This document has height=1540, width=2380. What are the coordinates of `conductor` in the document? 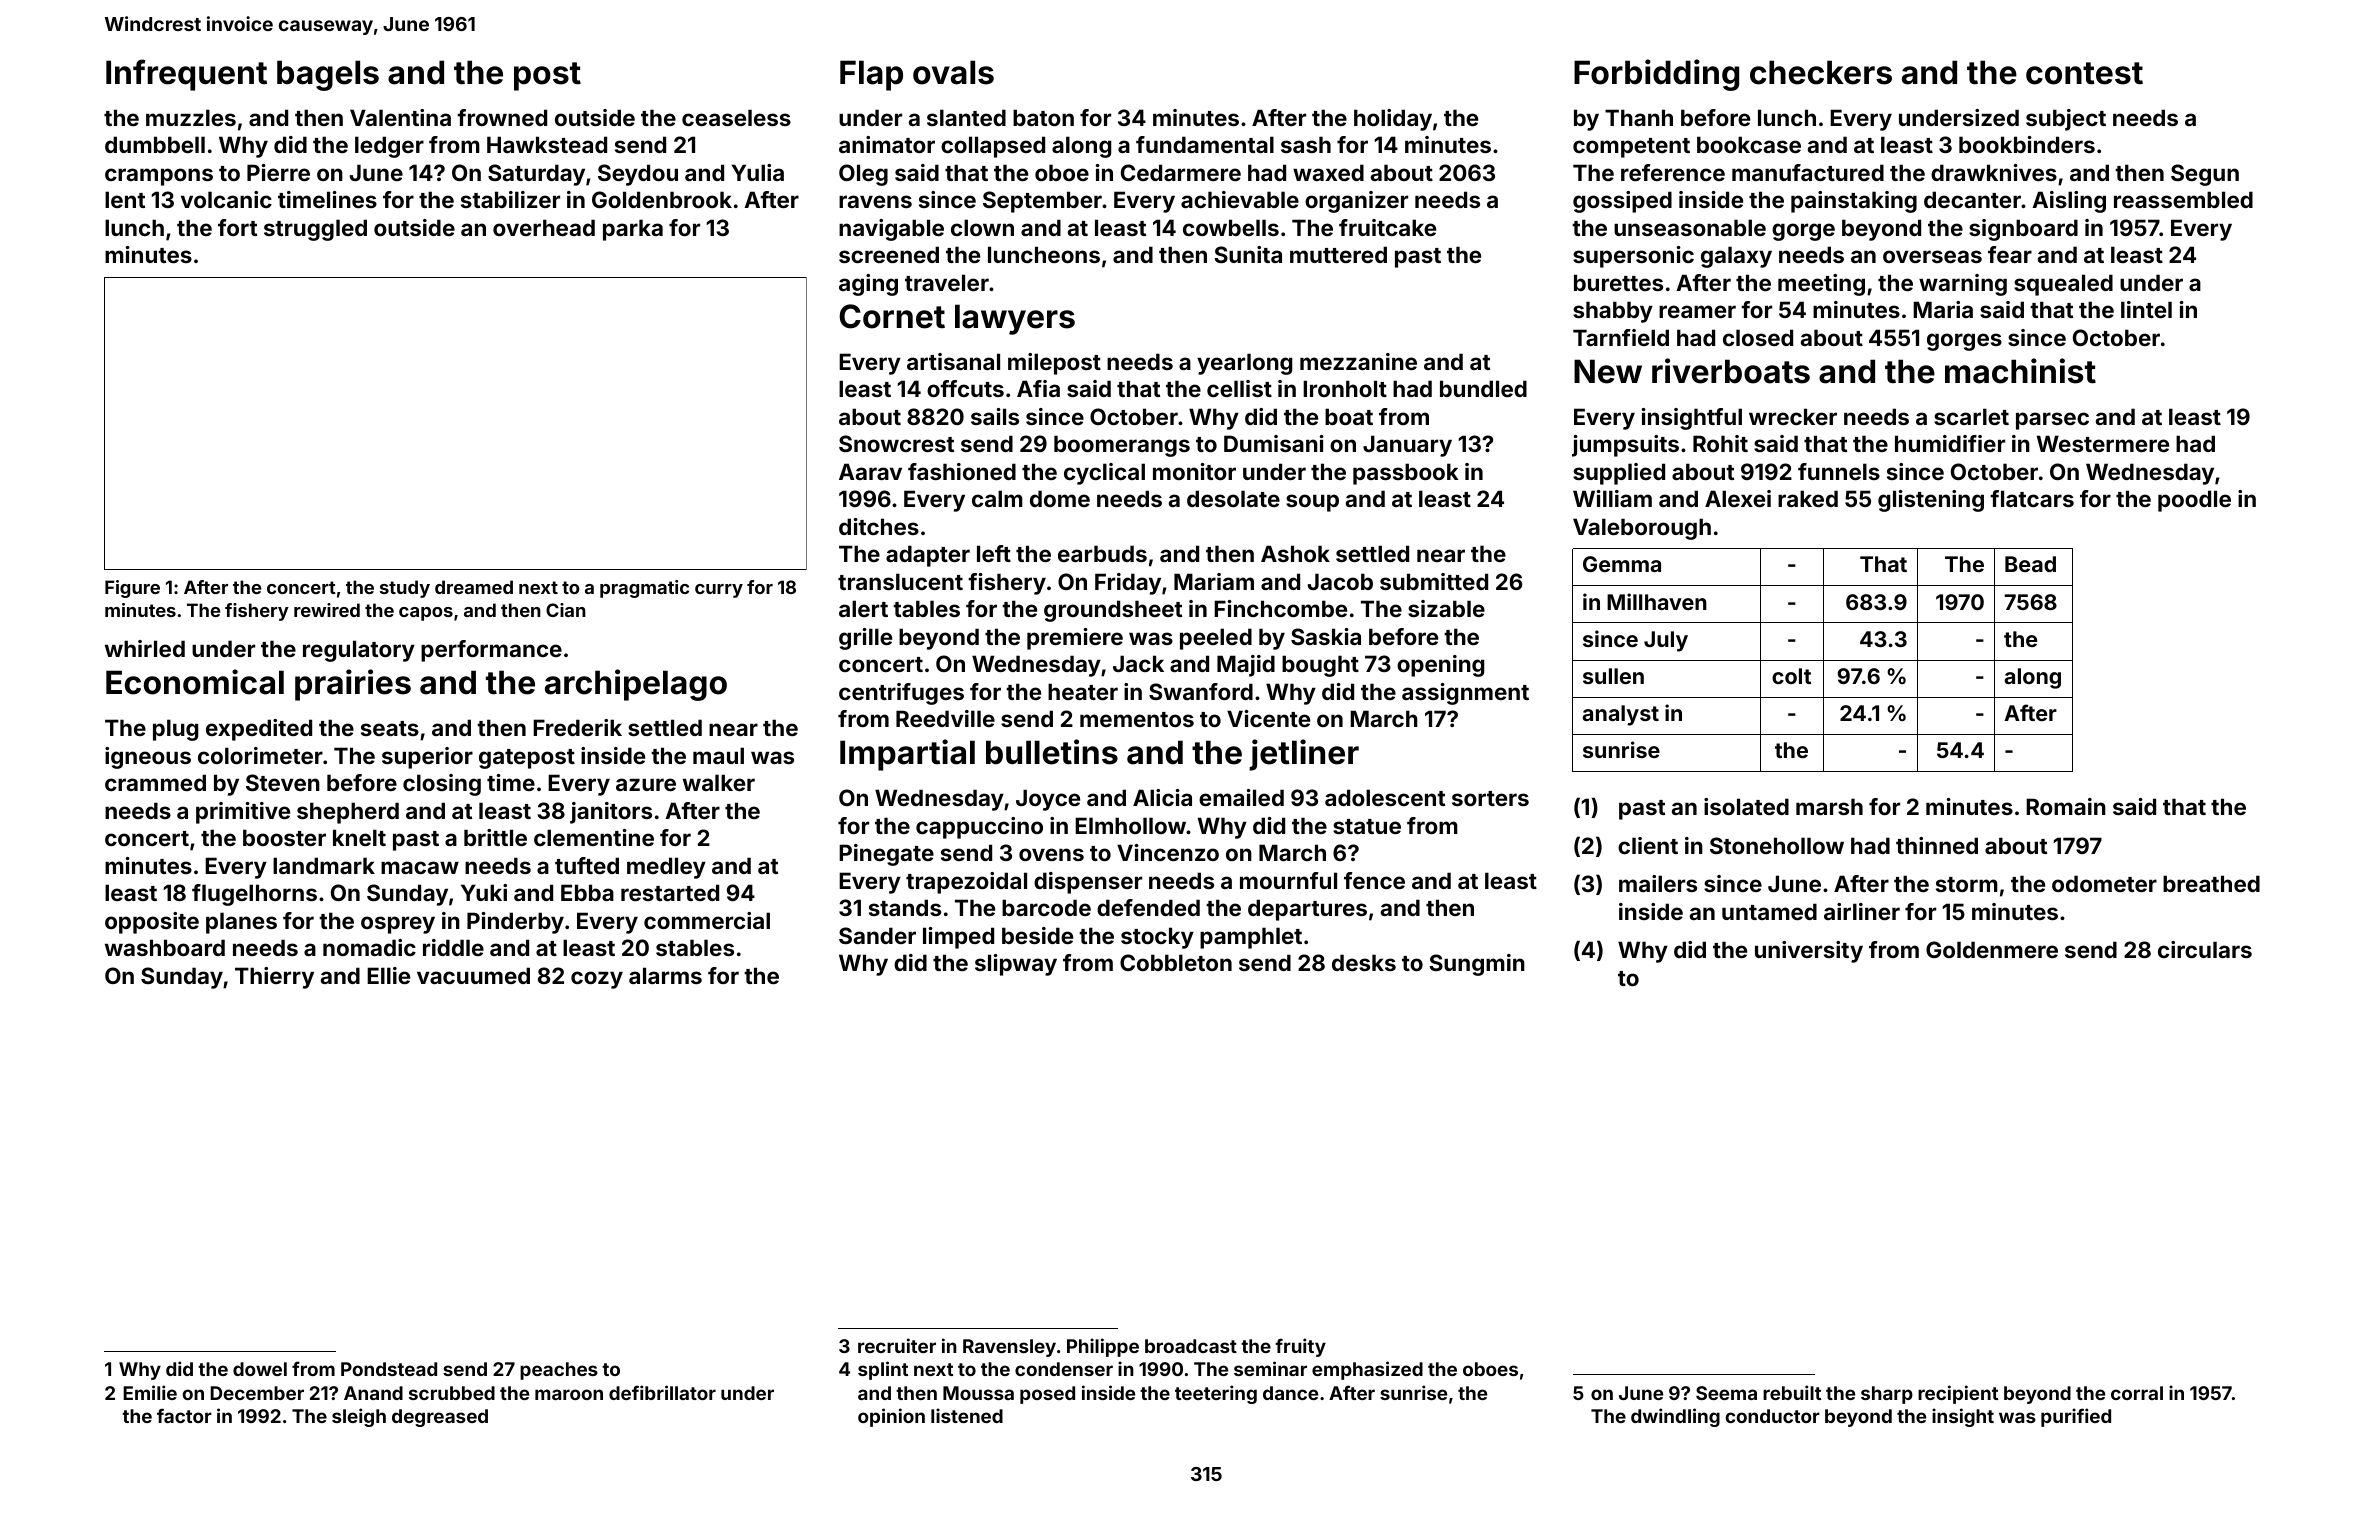 It's located at (1773, 1416).
